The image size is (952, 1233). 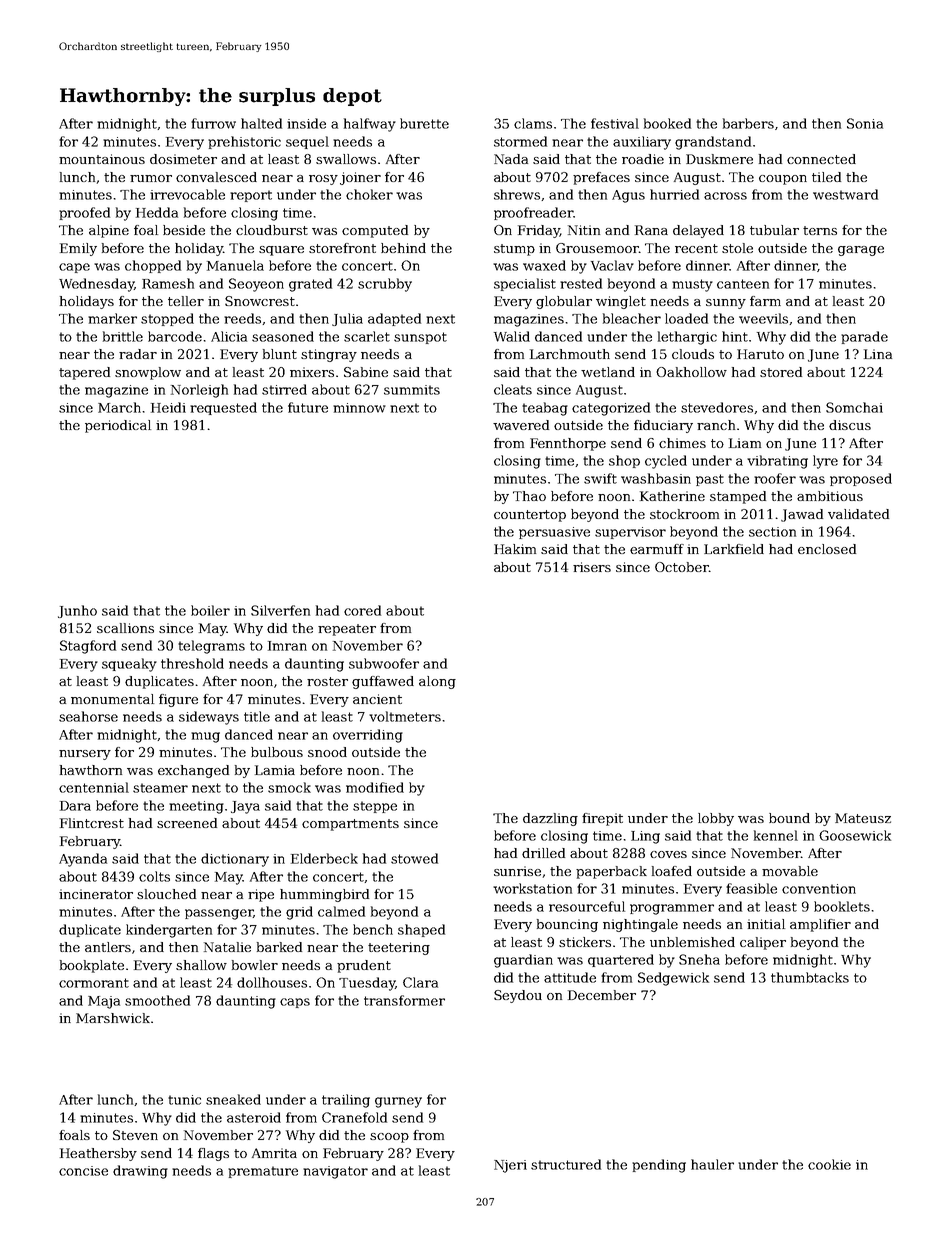 I want to click on furrow, so click(x=213, y=123).
